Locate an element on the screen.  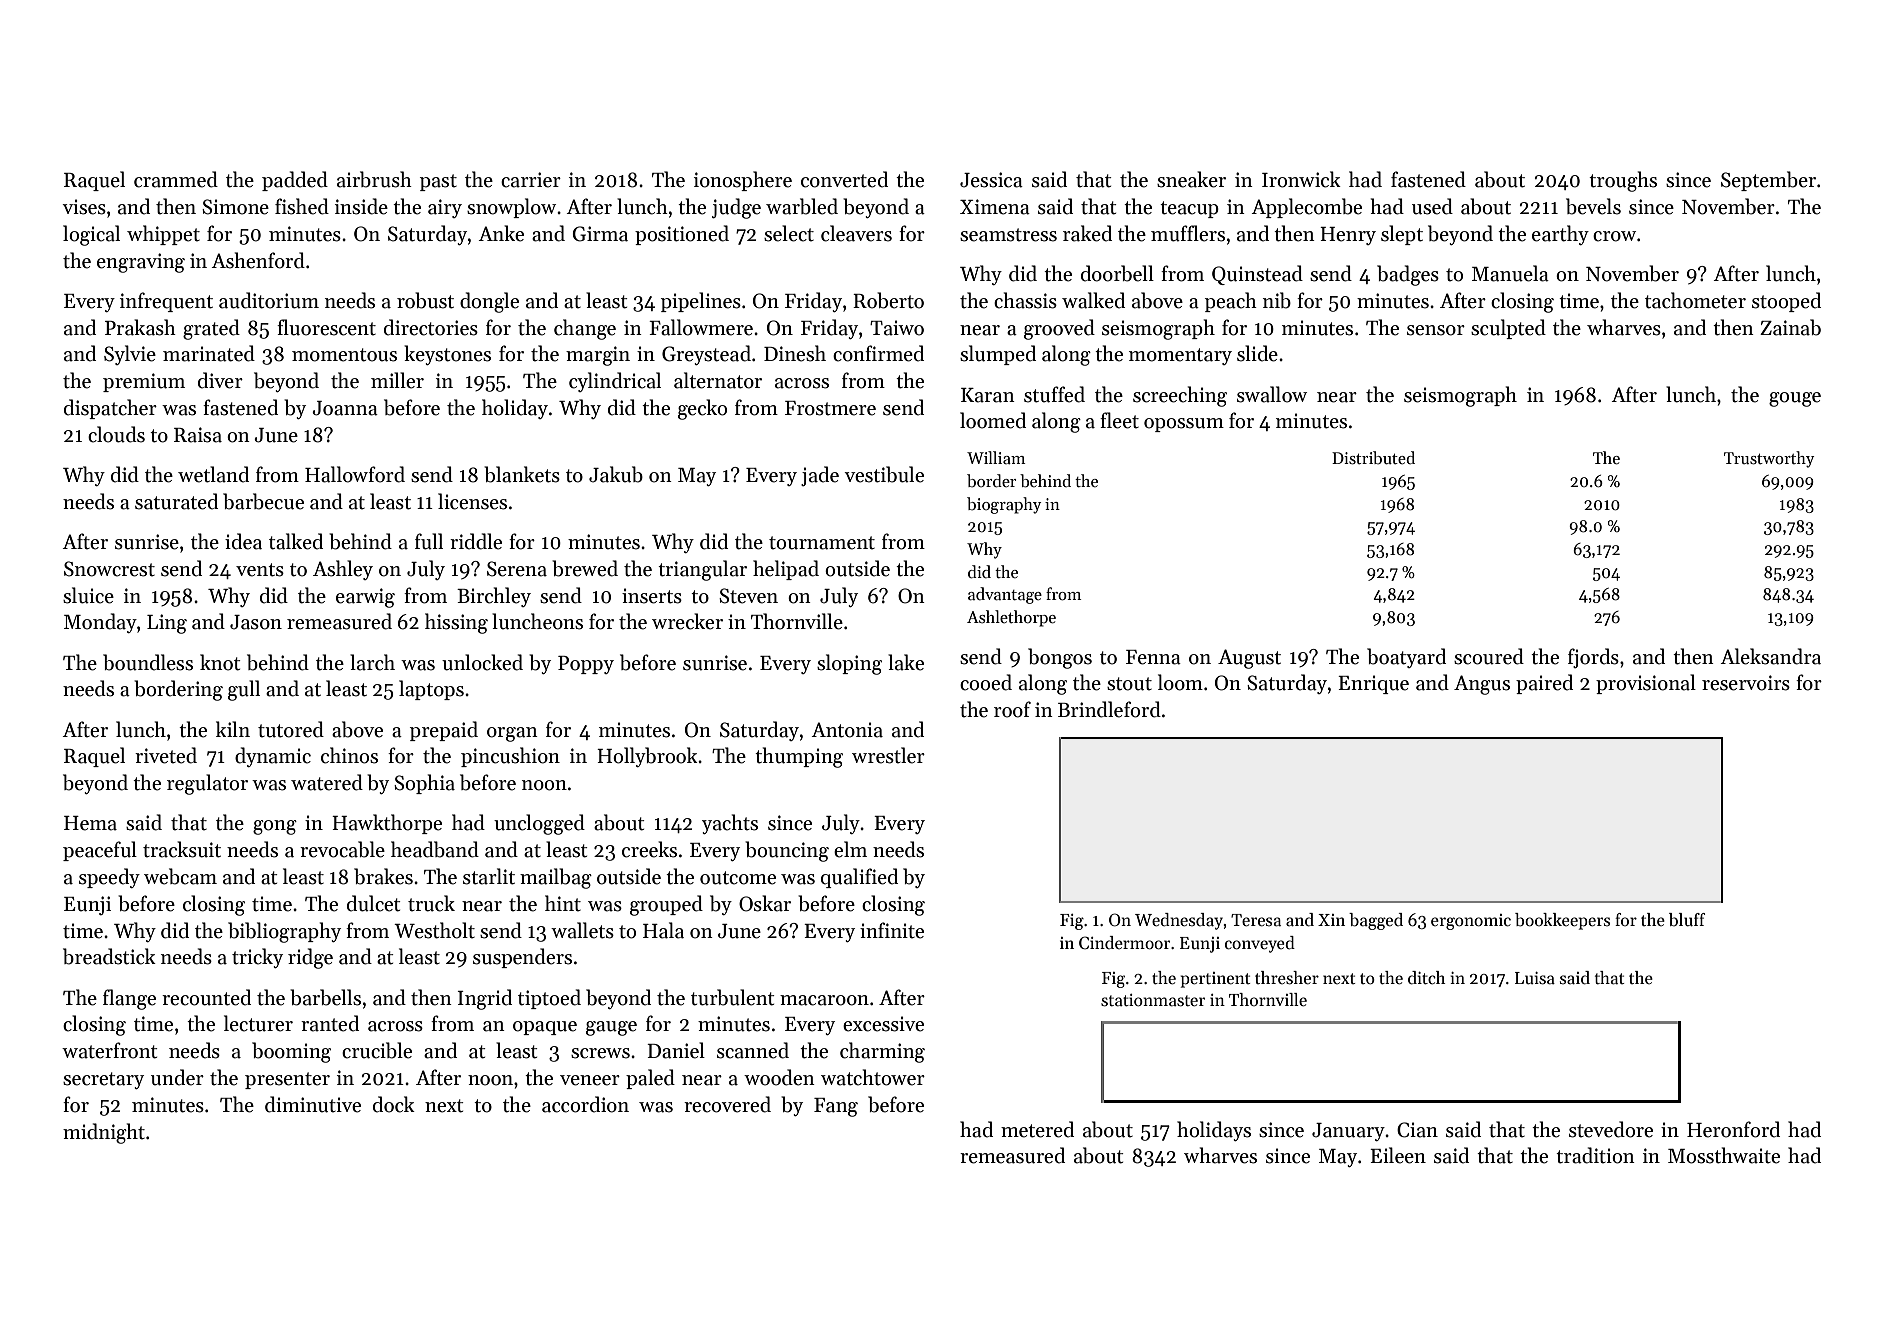
doorbell is located at coordinates (1117, 273).
